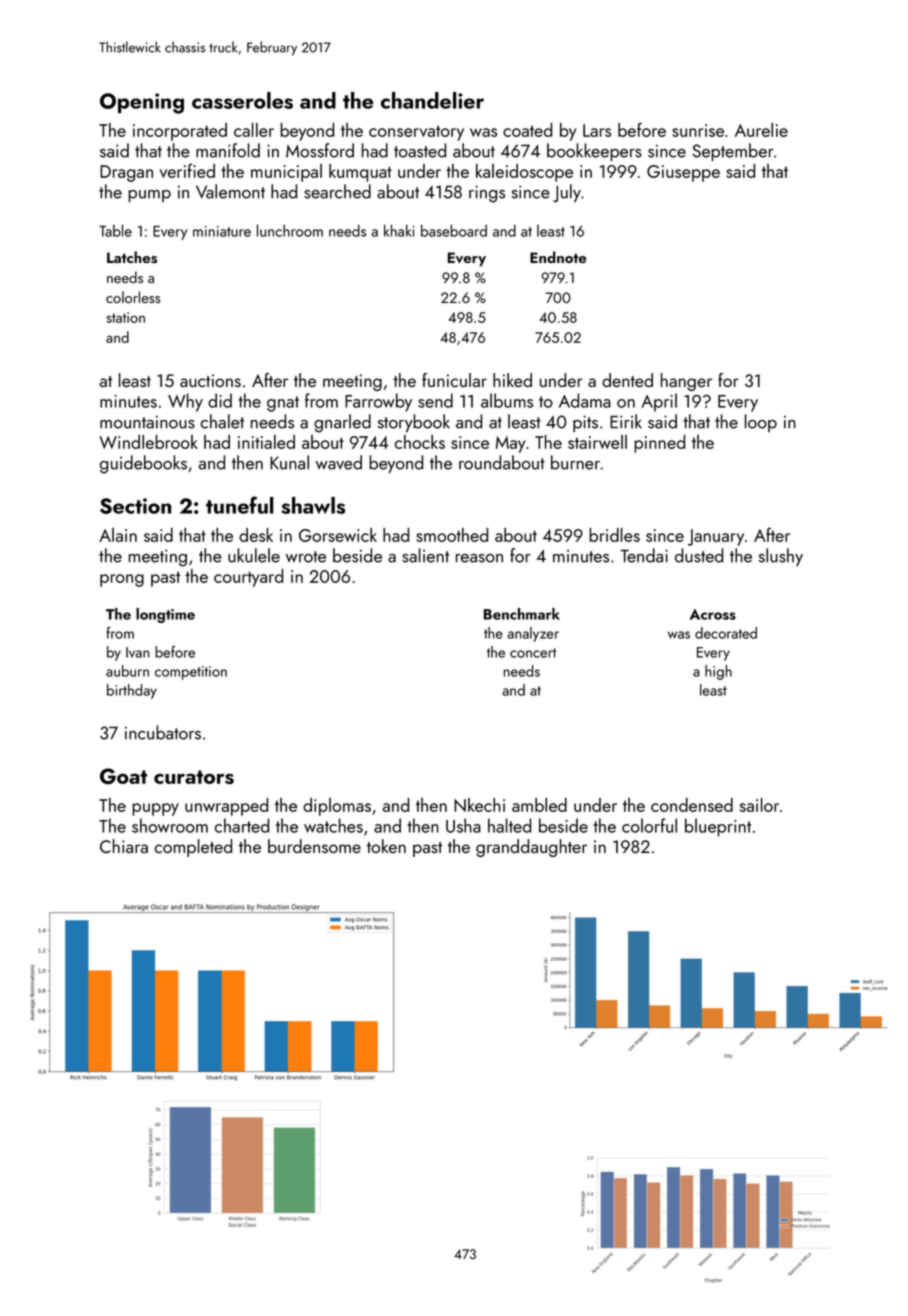  Describe the element at coordinates (627, 380) in the image. I see `dented` at that location.
